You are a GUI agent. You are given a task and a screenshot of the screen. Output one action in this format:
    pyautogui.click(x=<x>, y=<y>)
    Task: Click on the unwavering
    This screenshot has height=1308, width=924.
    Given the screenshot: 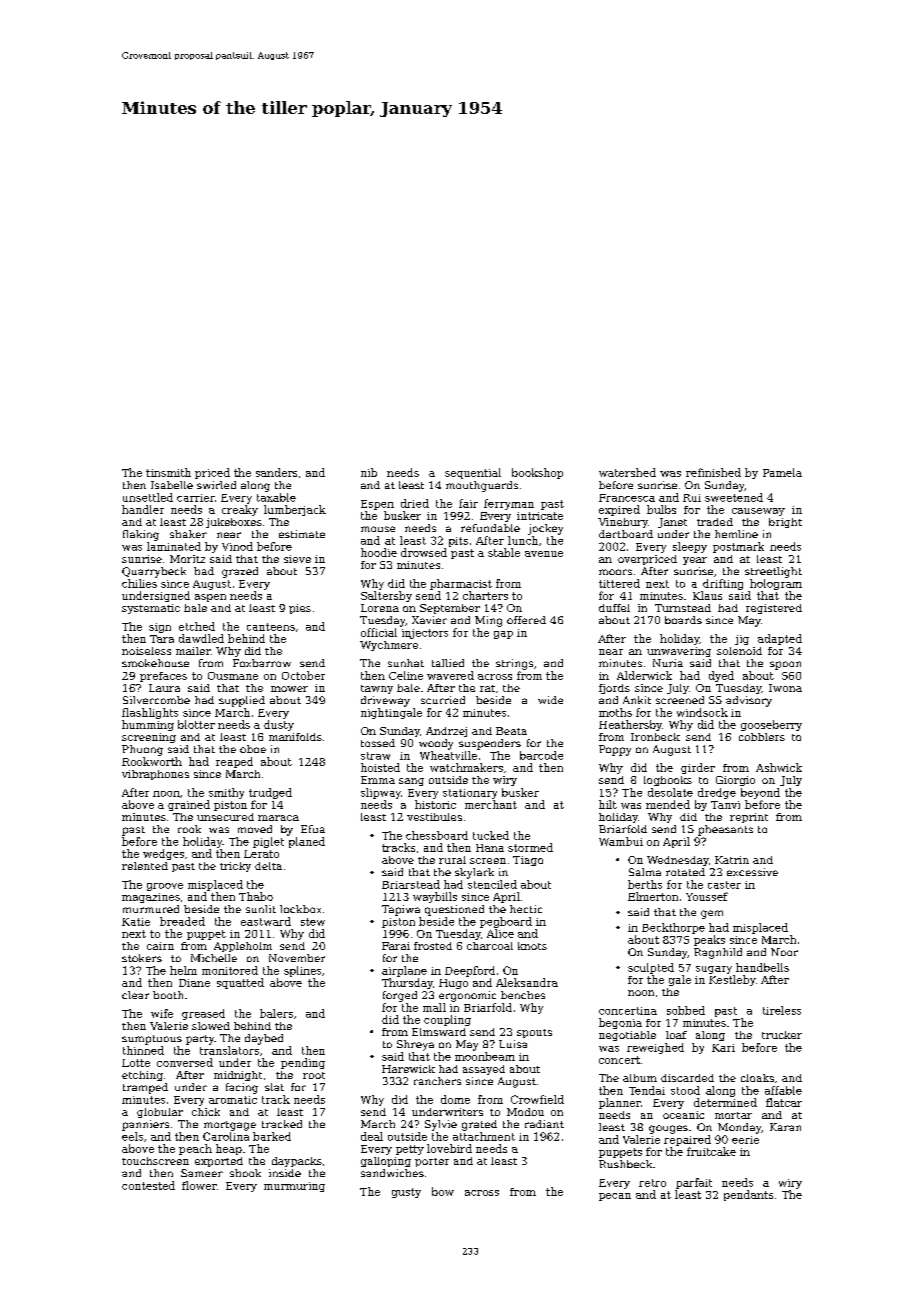 What is the action you would take?
    pyautogui.click(x=679, y=652)
